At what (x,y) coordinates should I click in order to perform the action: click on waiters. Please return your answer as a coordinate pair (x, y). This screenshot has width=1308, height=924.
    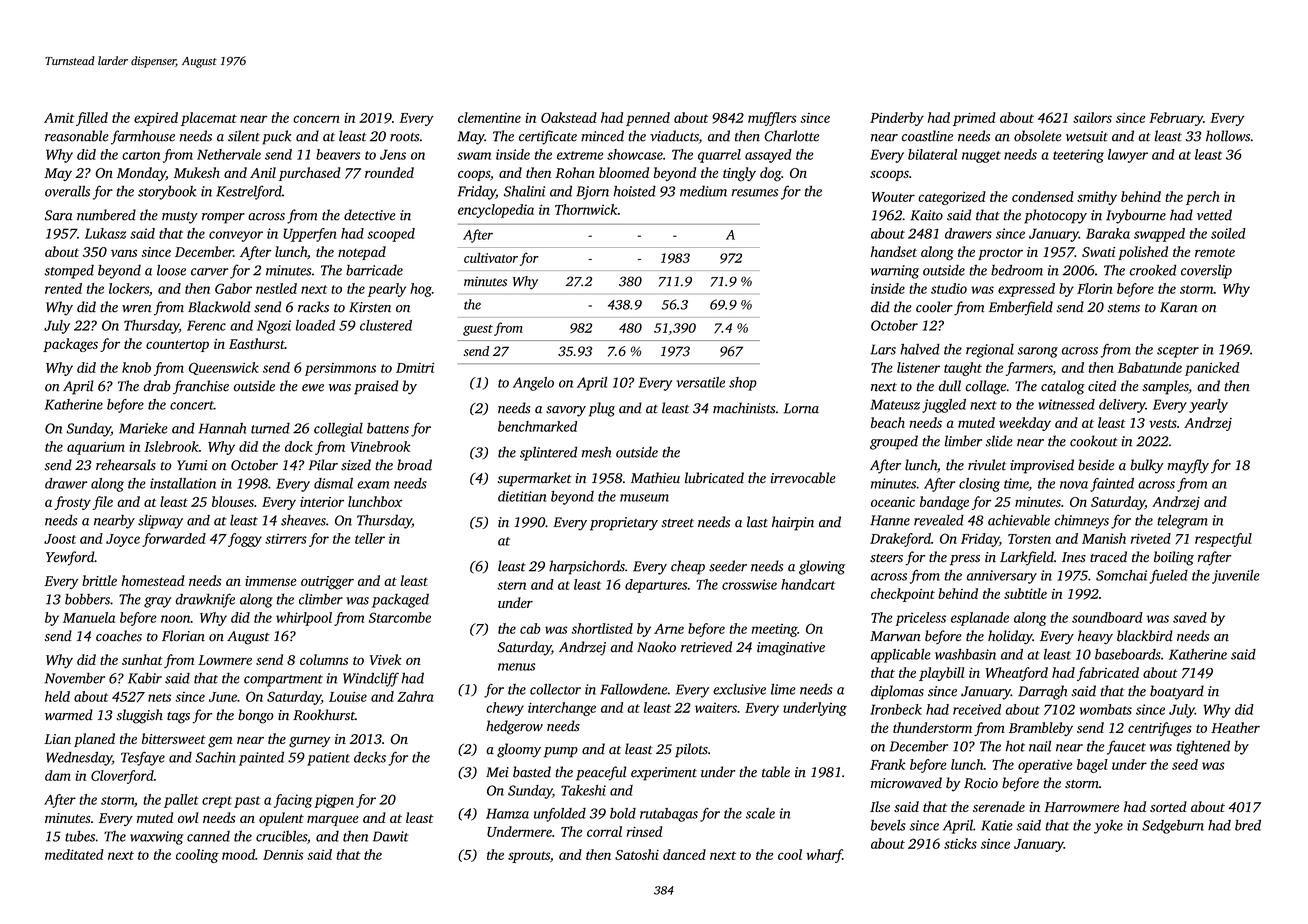
    Looking at the image, I should click on (716, 708).
